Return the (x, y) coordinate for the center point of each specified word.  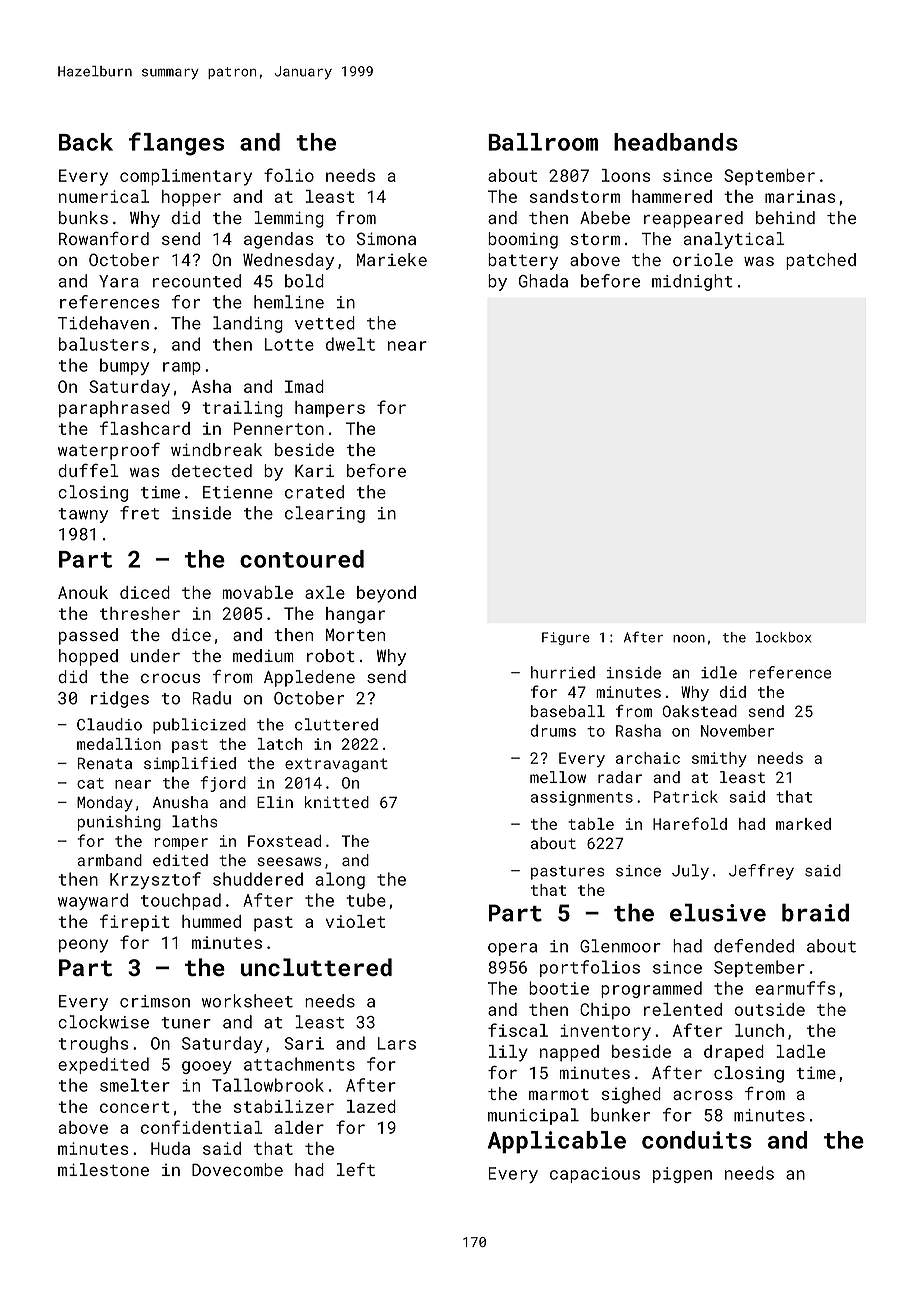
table (591, 824)
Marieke (392, 259)
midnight (692, 282)
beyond (386, 594)
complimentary (186, 177)
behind (785, 217)
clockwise (103, 1022)
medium (263, 655)
